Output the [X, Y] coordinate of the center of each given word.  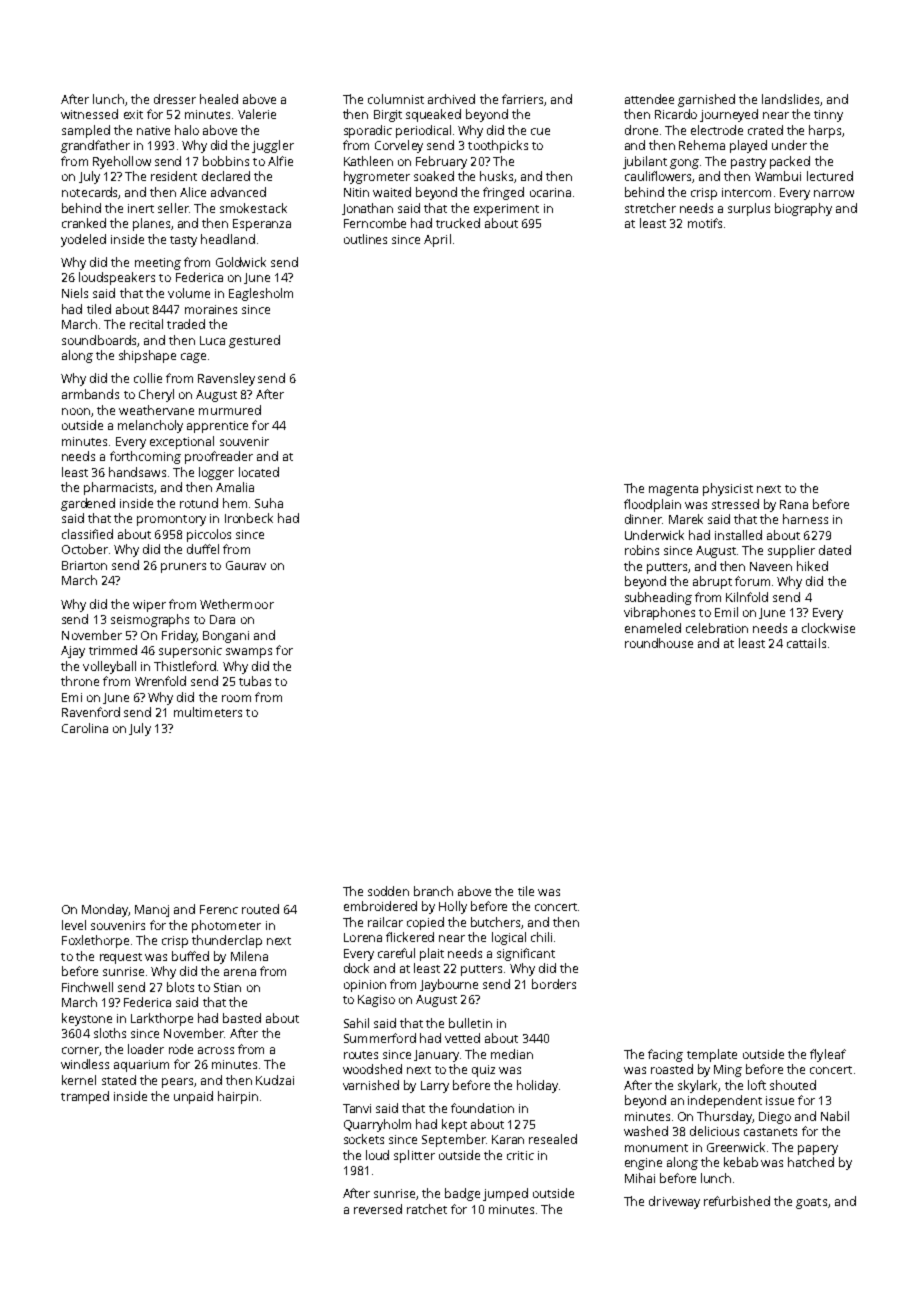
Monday [105, 910]
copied [425, 923]
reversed [378, 1209]
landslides [790, 99]
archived [451, 99]
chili [541, 937]
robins [642, 550]
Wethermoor [237, 604]
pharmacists [118, 488]
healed [219, 99]
